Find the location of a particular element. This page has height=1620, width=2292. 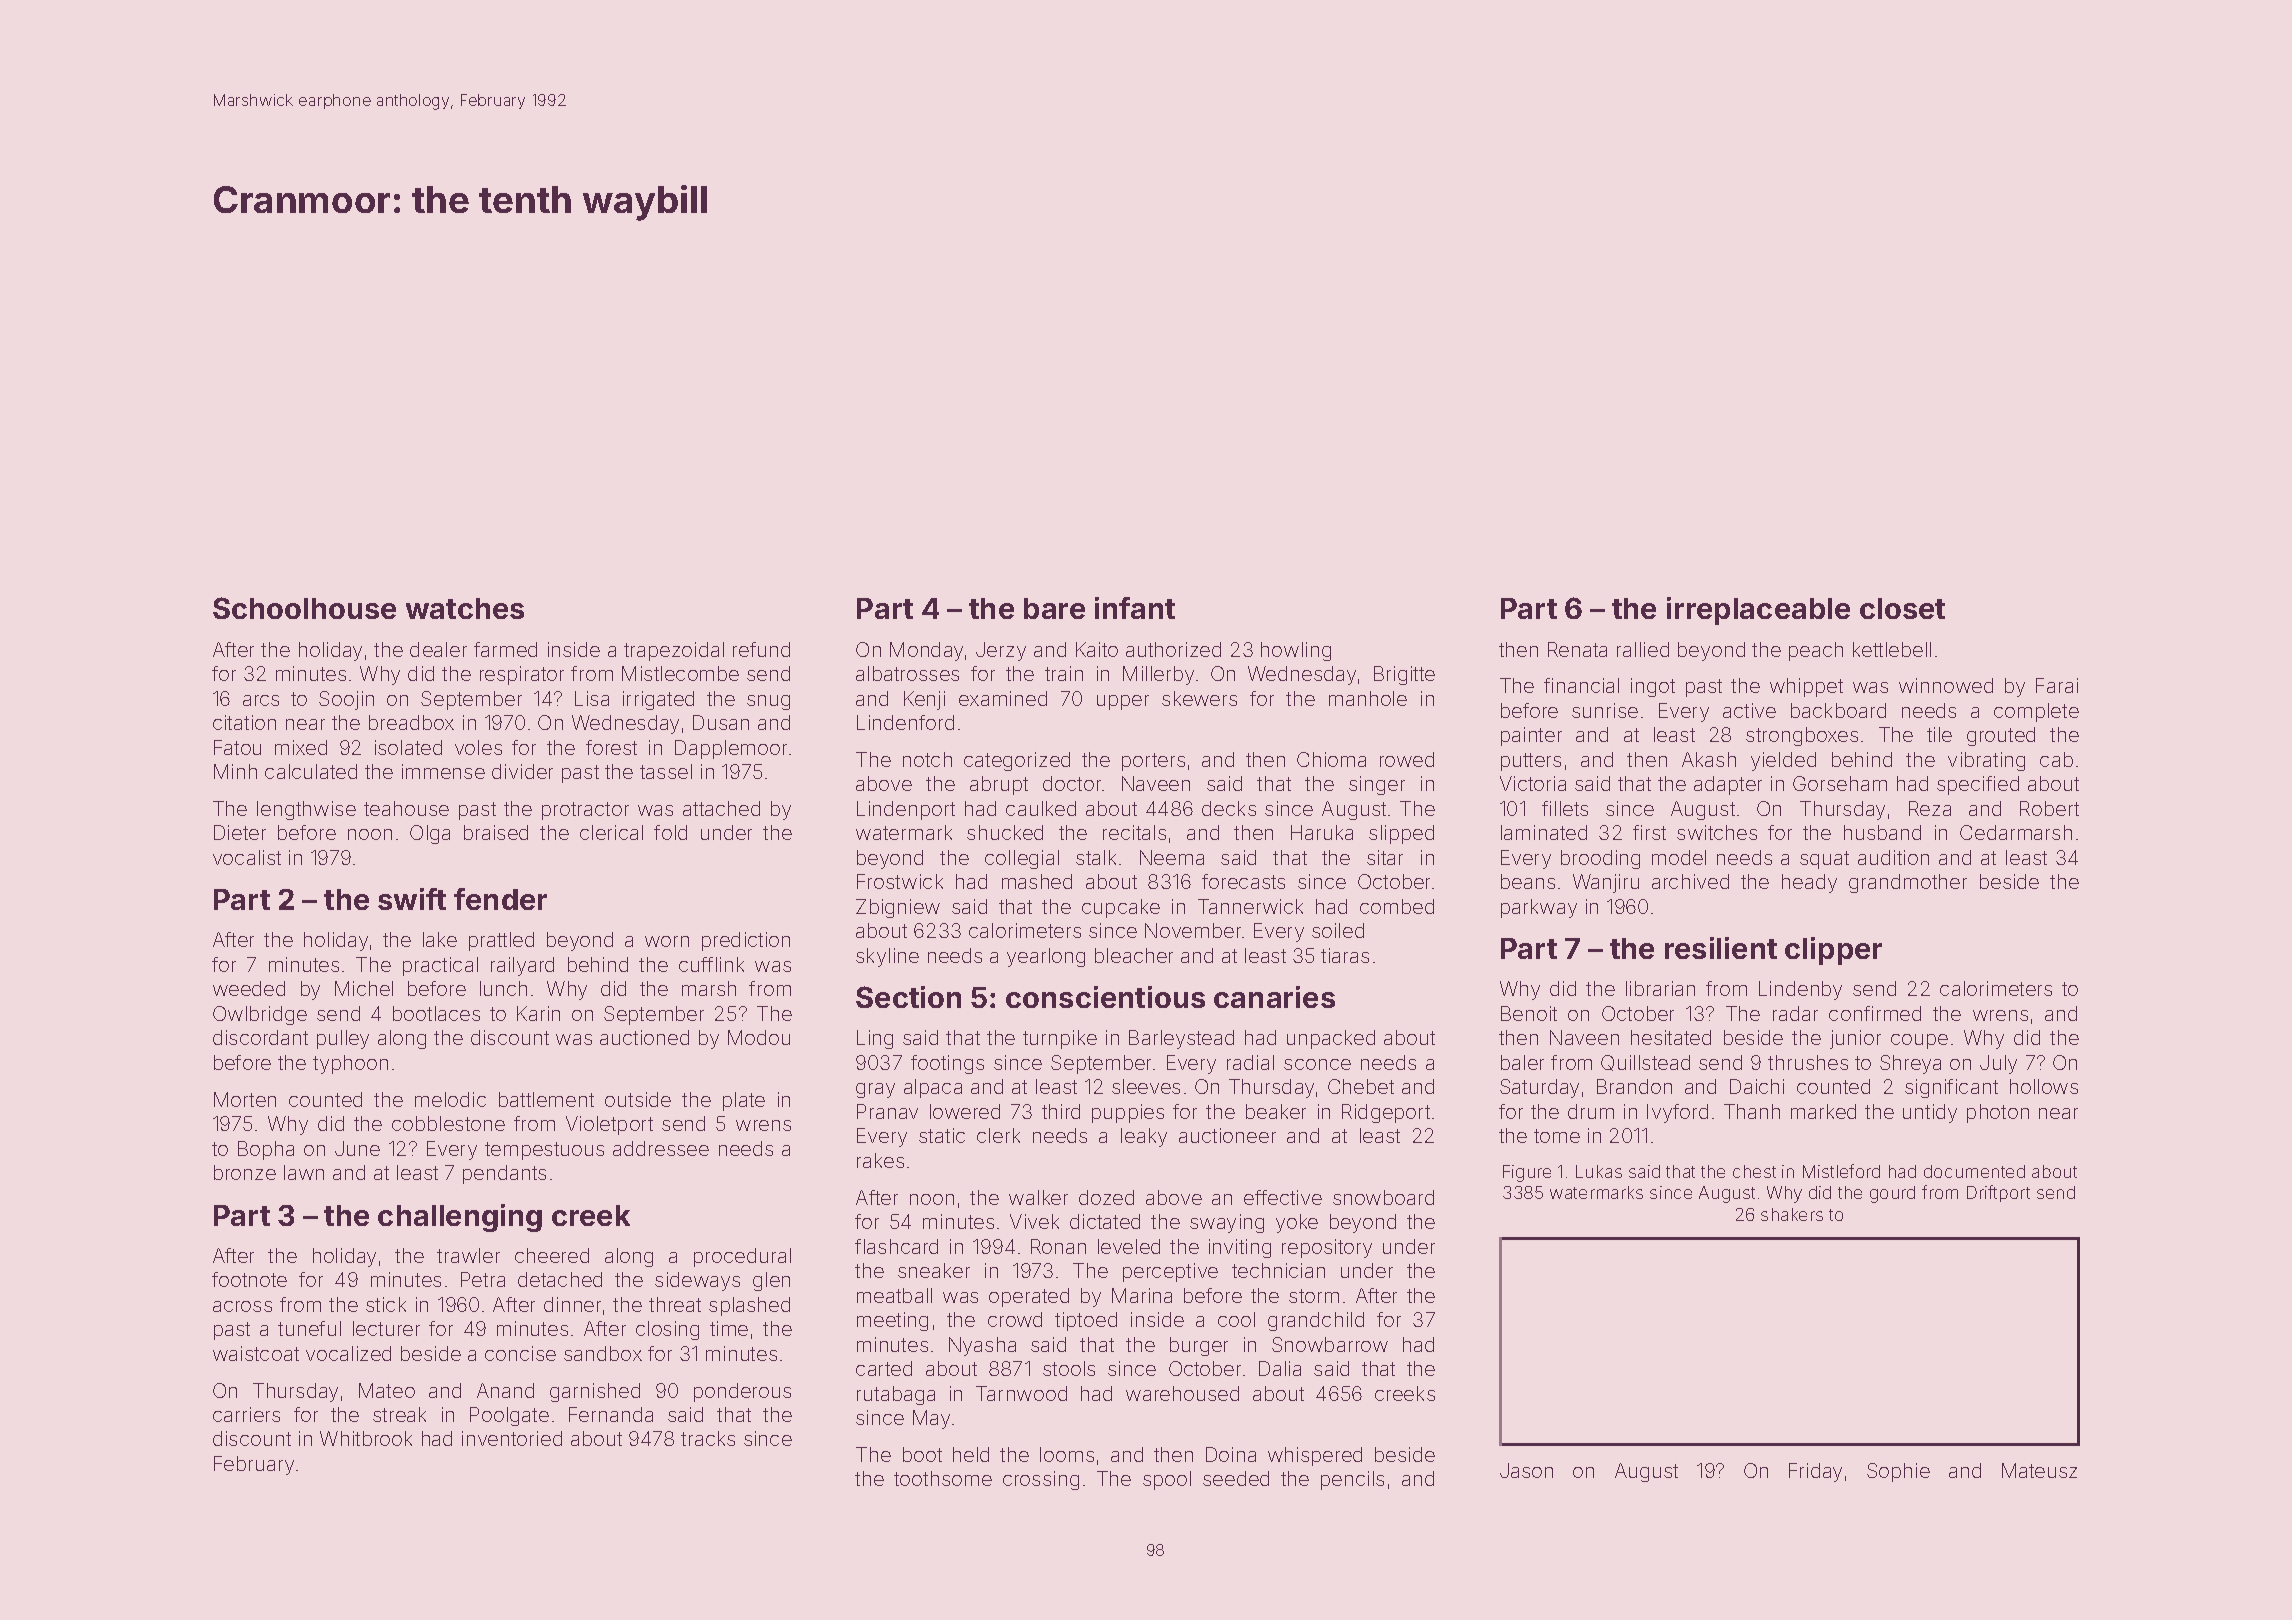

husband is located at coordinates (1882, 832).
